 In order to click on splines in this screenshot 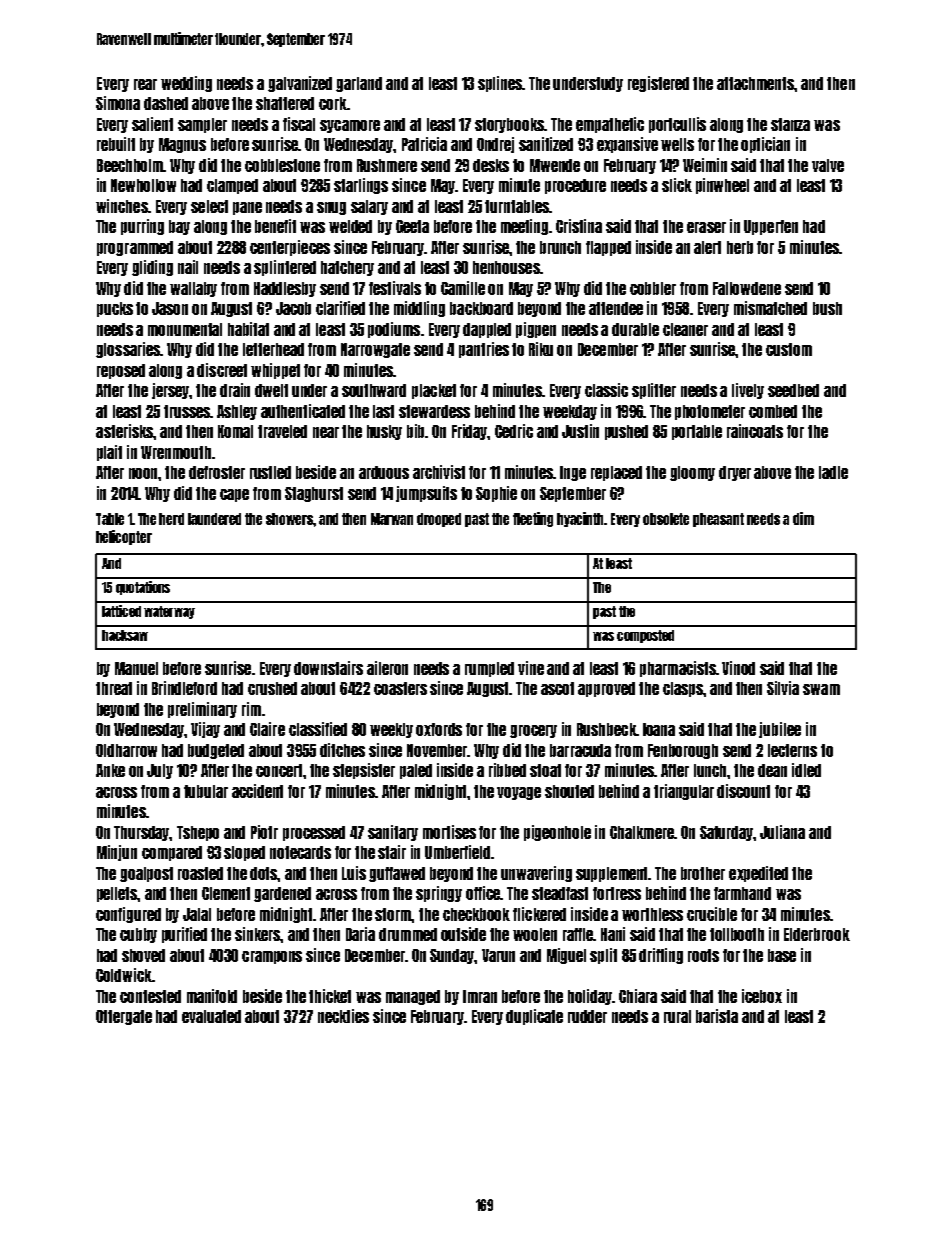, I will do `click(500, 84)`.
